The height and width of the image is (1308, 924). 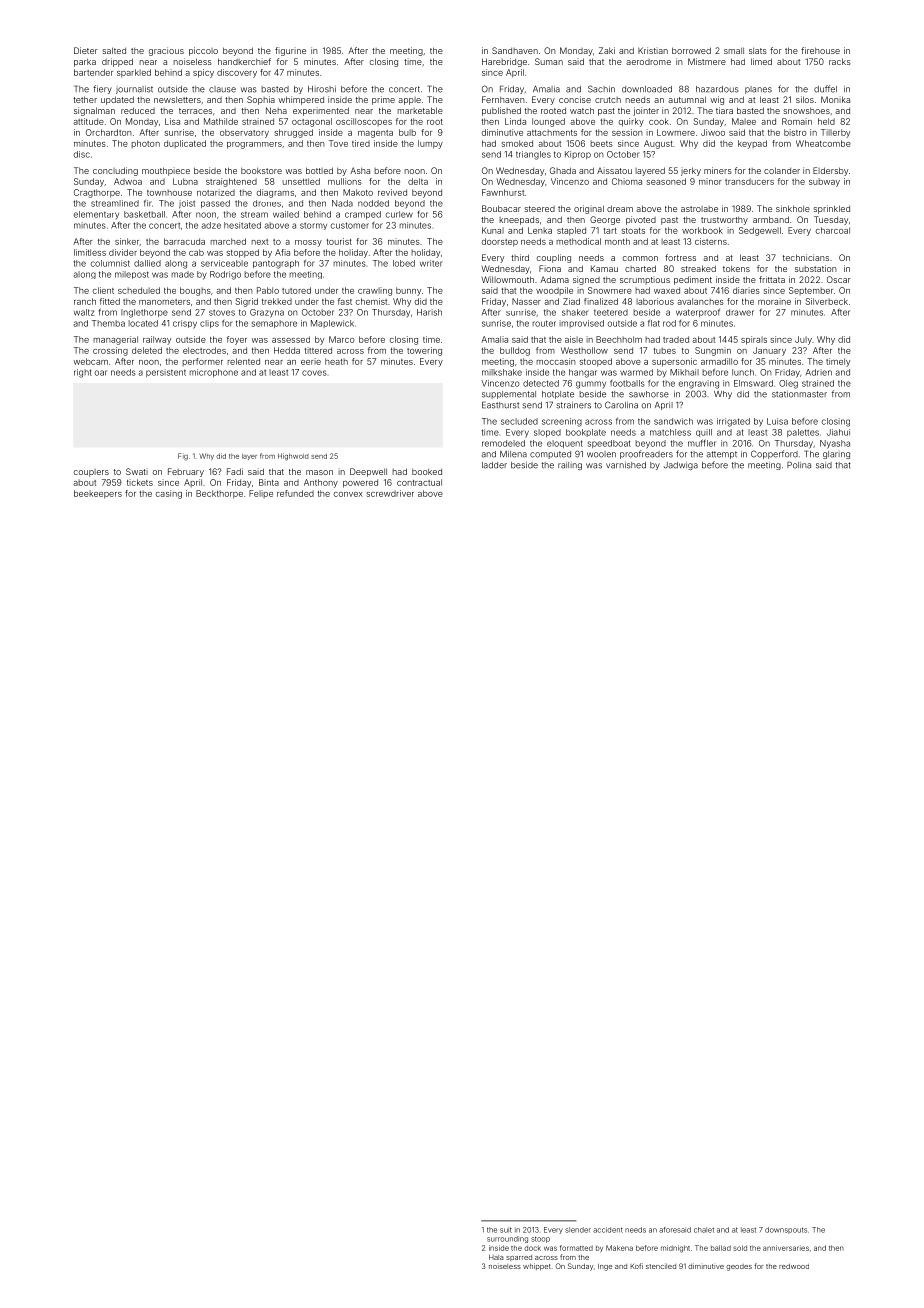 What do you see at coordinates (169, 494) in the image?
I see `casing` at bounding box center [169, 494].
